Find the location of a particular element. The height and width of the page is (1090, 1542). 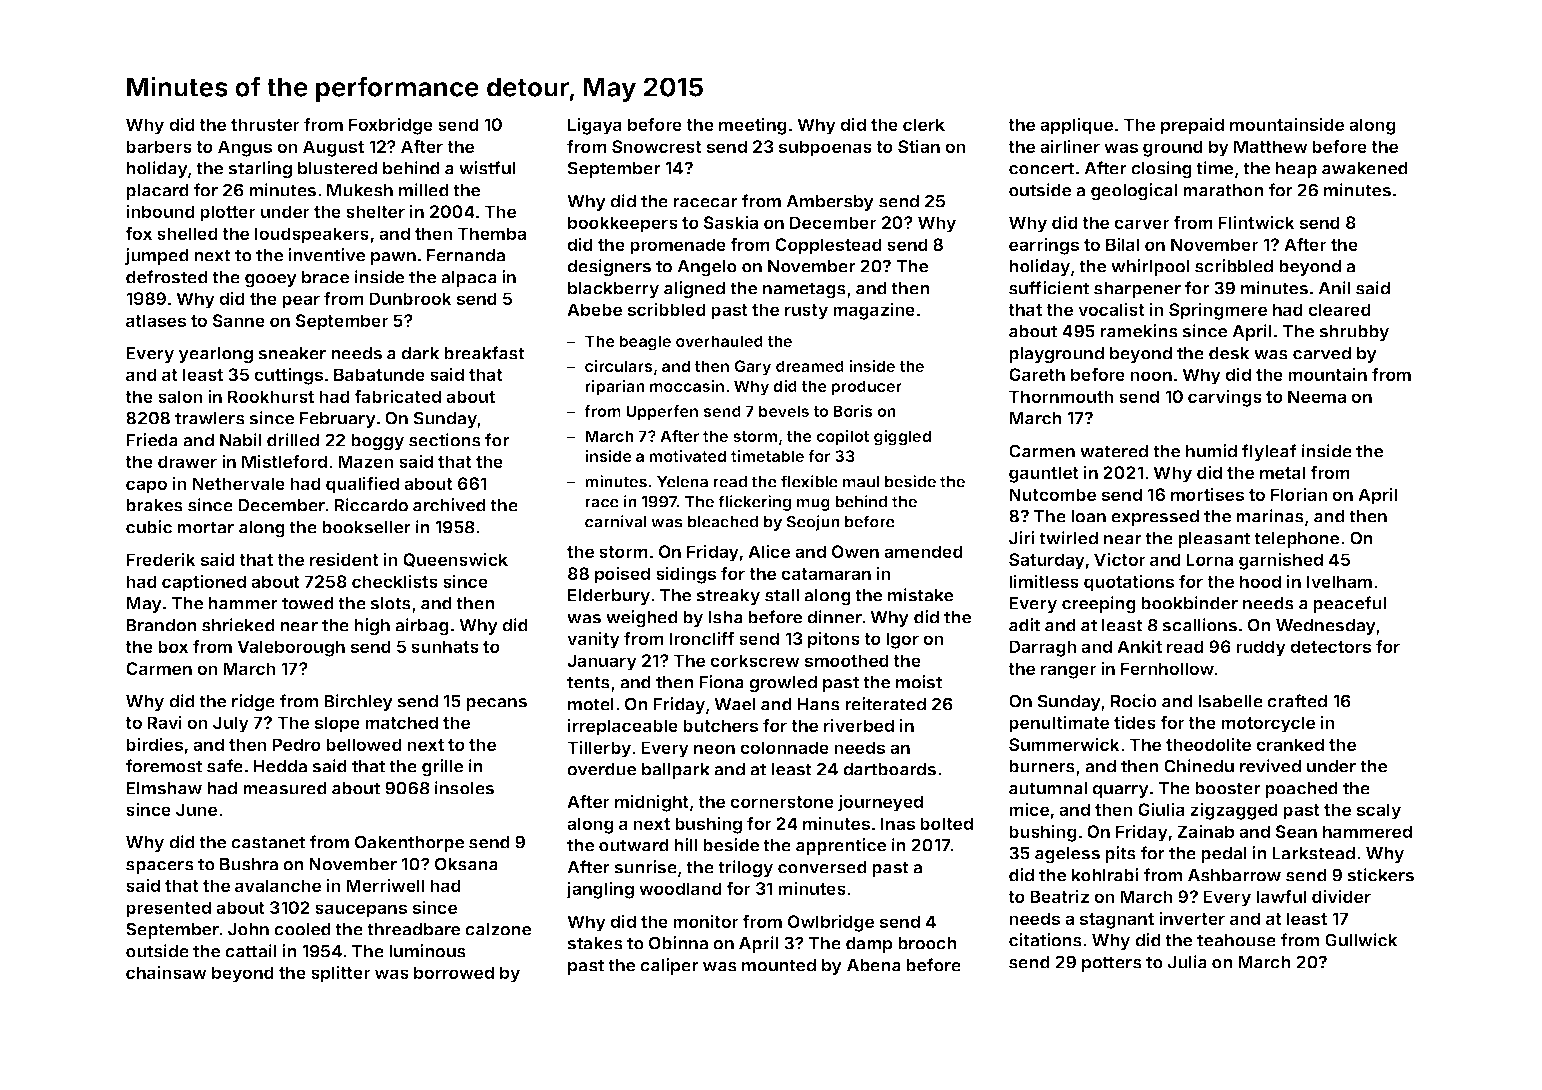

mounted is located at coordinates (779, 965).
